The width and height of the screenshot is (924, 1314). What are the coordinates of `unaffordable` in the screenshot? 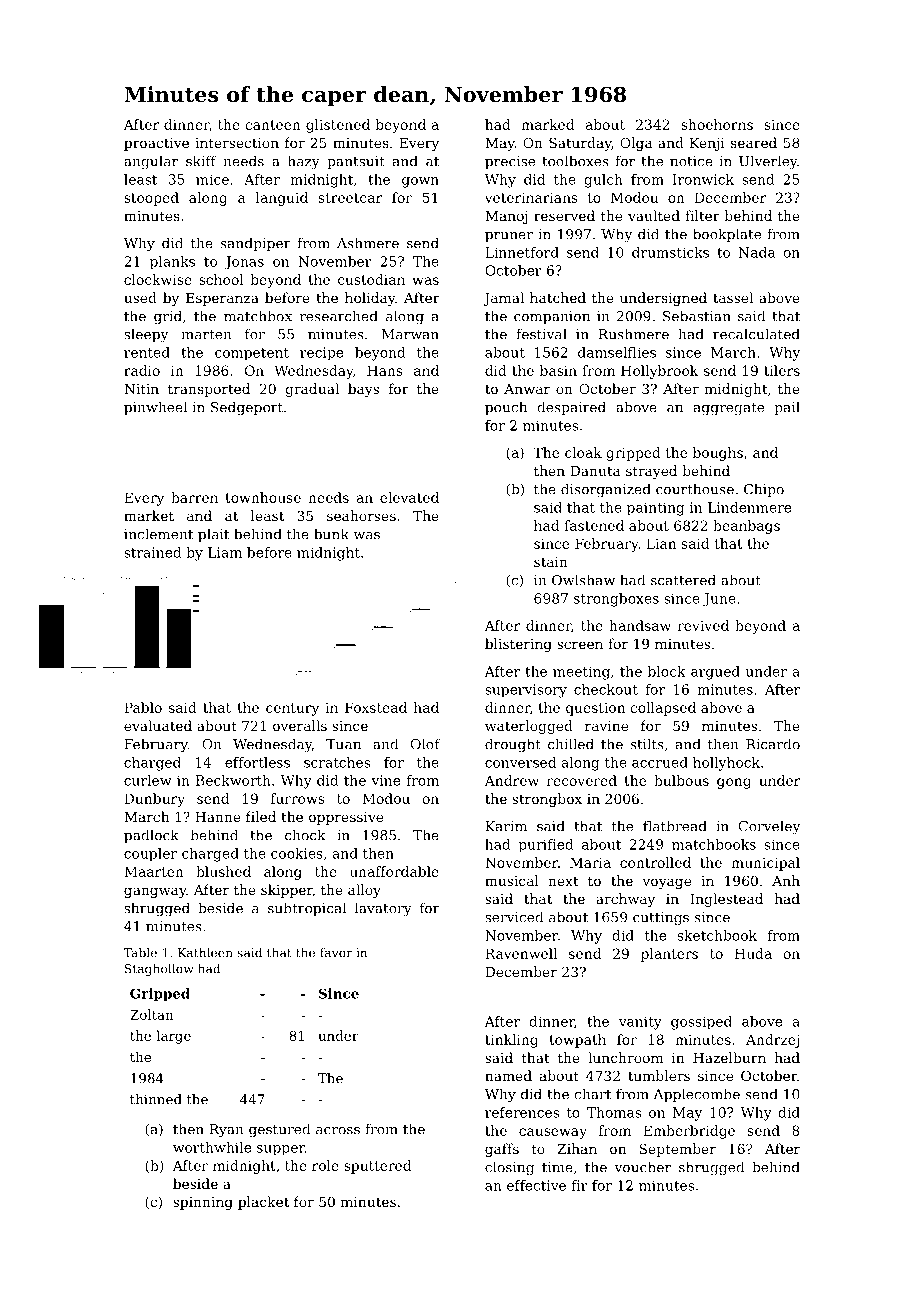 It's located at (394, 871).
